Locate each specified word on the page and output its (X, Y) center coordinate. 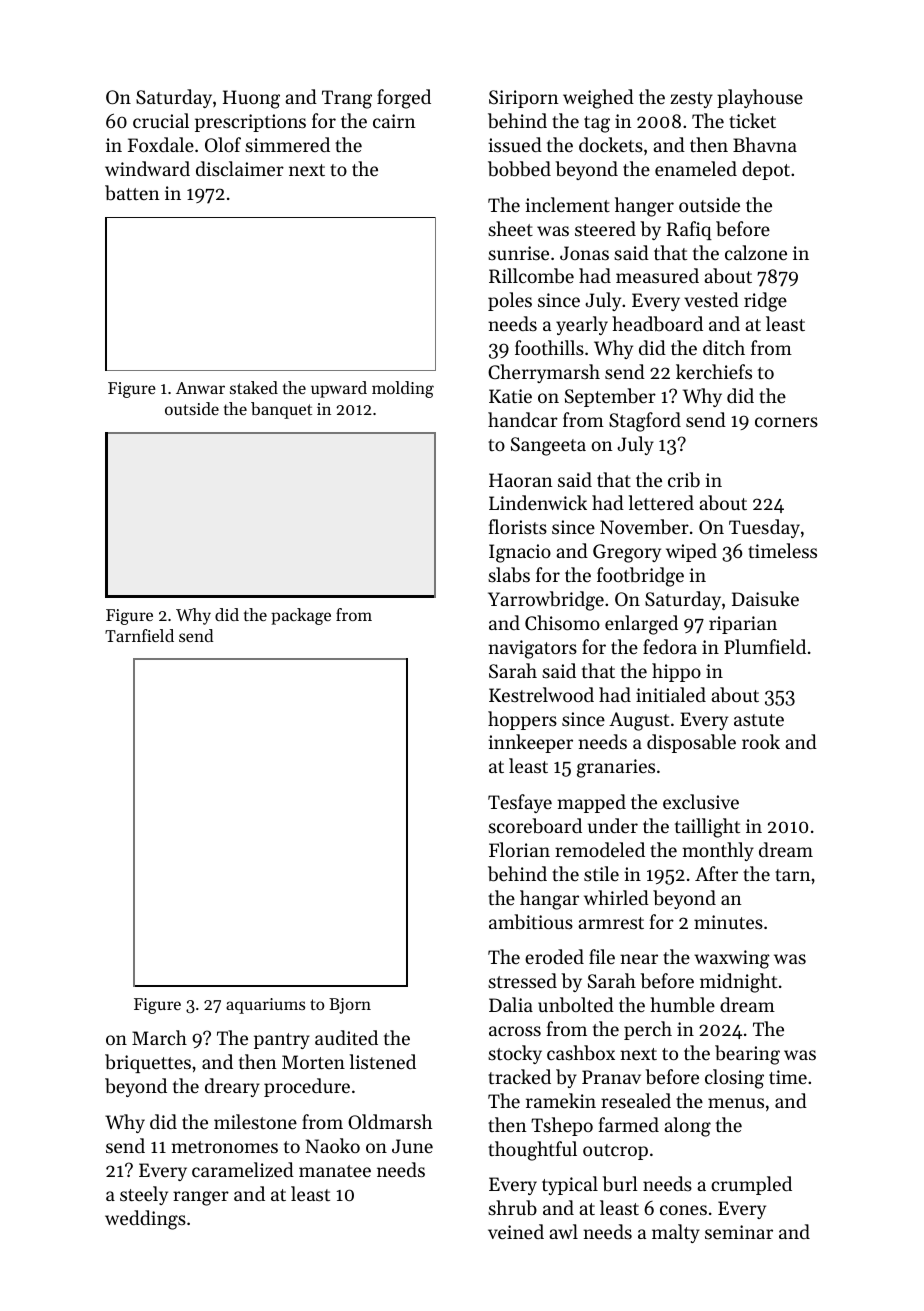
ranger (201, 1198)
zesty (691, 100)
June (412, 1146)
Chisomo (562, 622)
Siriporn (524, 99)
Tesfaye (520, 803)
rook (761, 741)
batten (132, 193)
